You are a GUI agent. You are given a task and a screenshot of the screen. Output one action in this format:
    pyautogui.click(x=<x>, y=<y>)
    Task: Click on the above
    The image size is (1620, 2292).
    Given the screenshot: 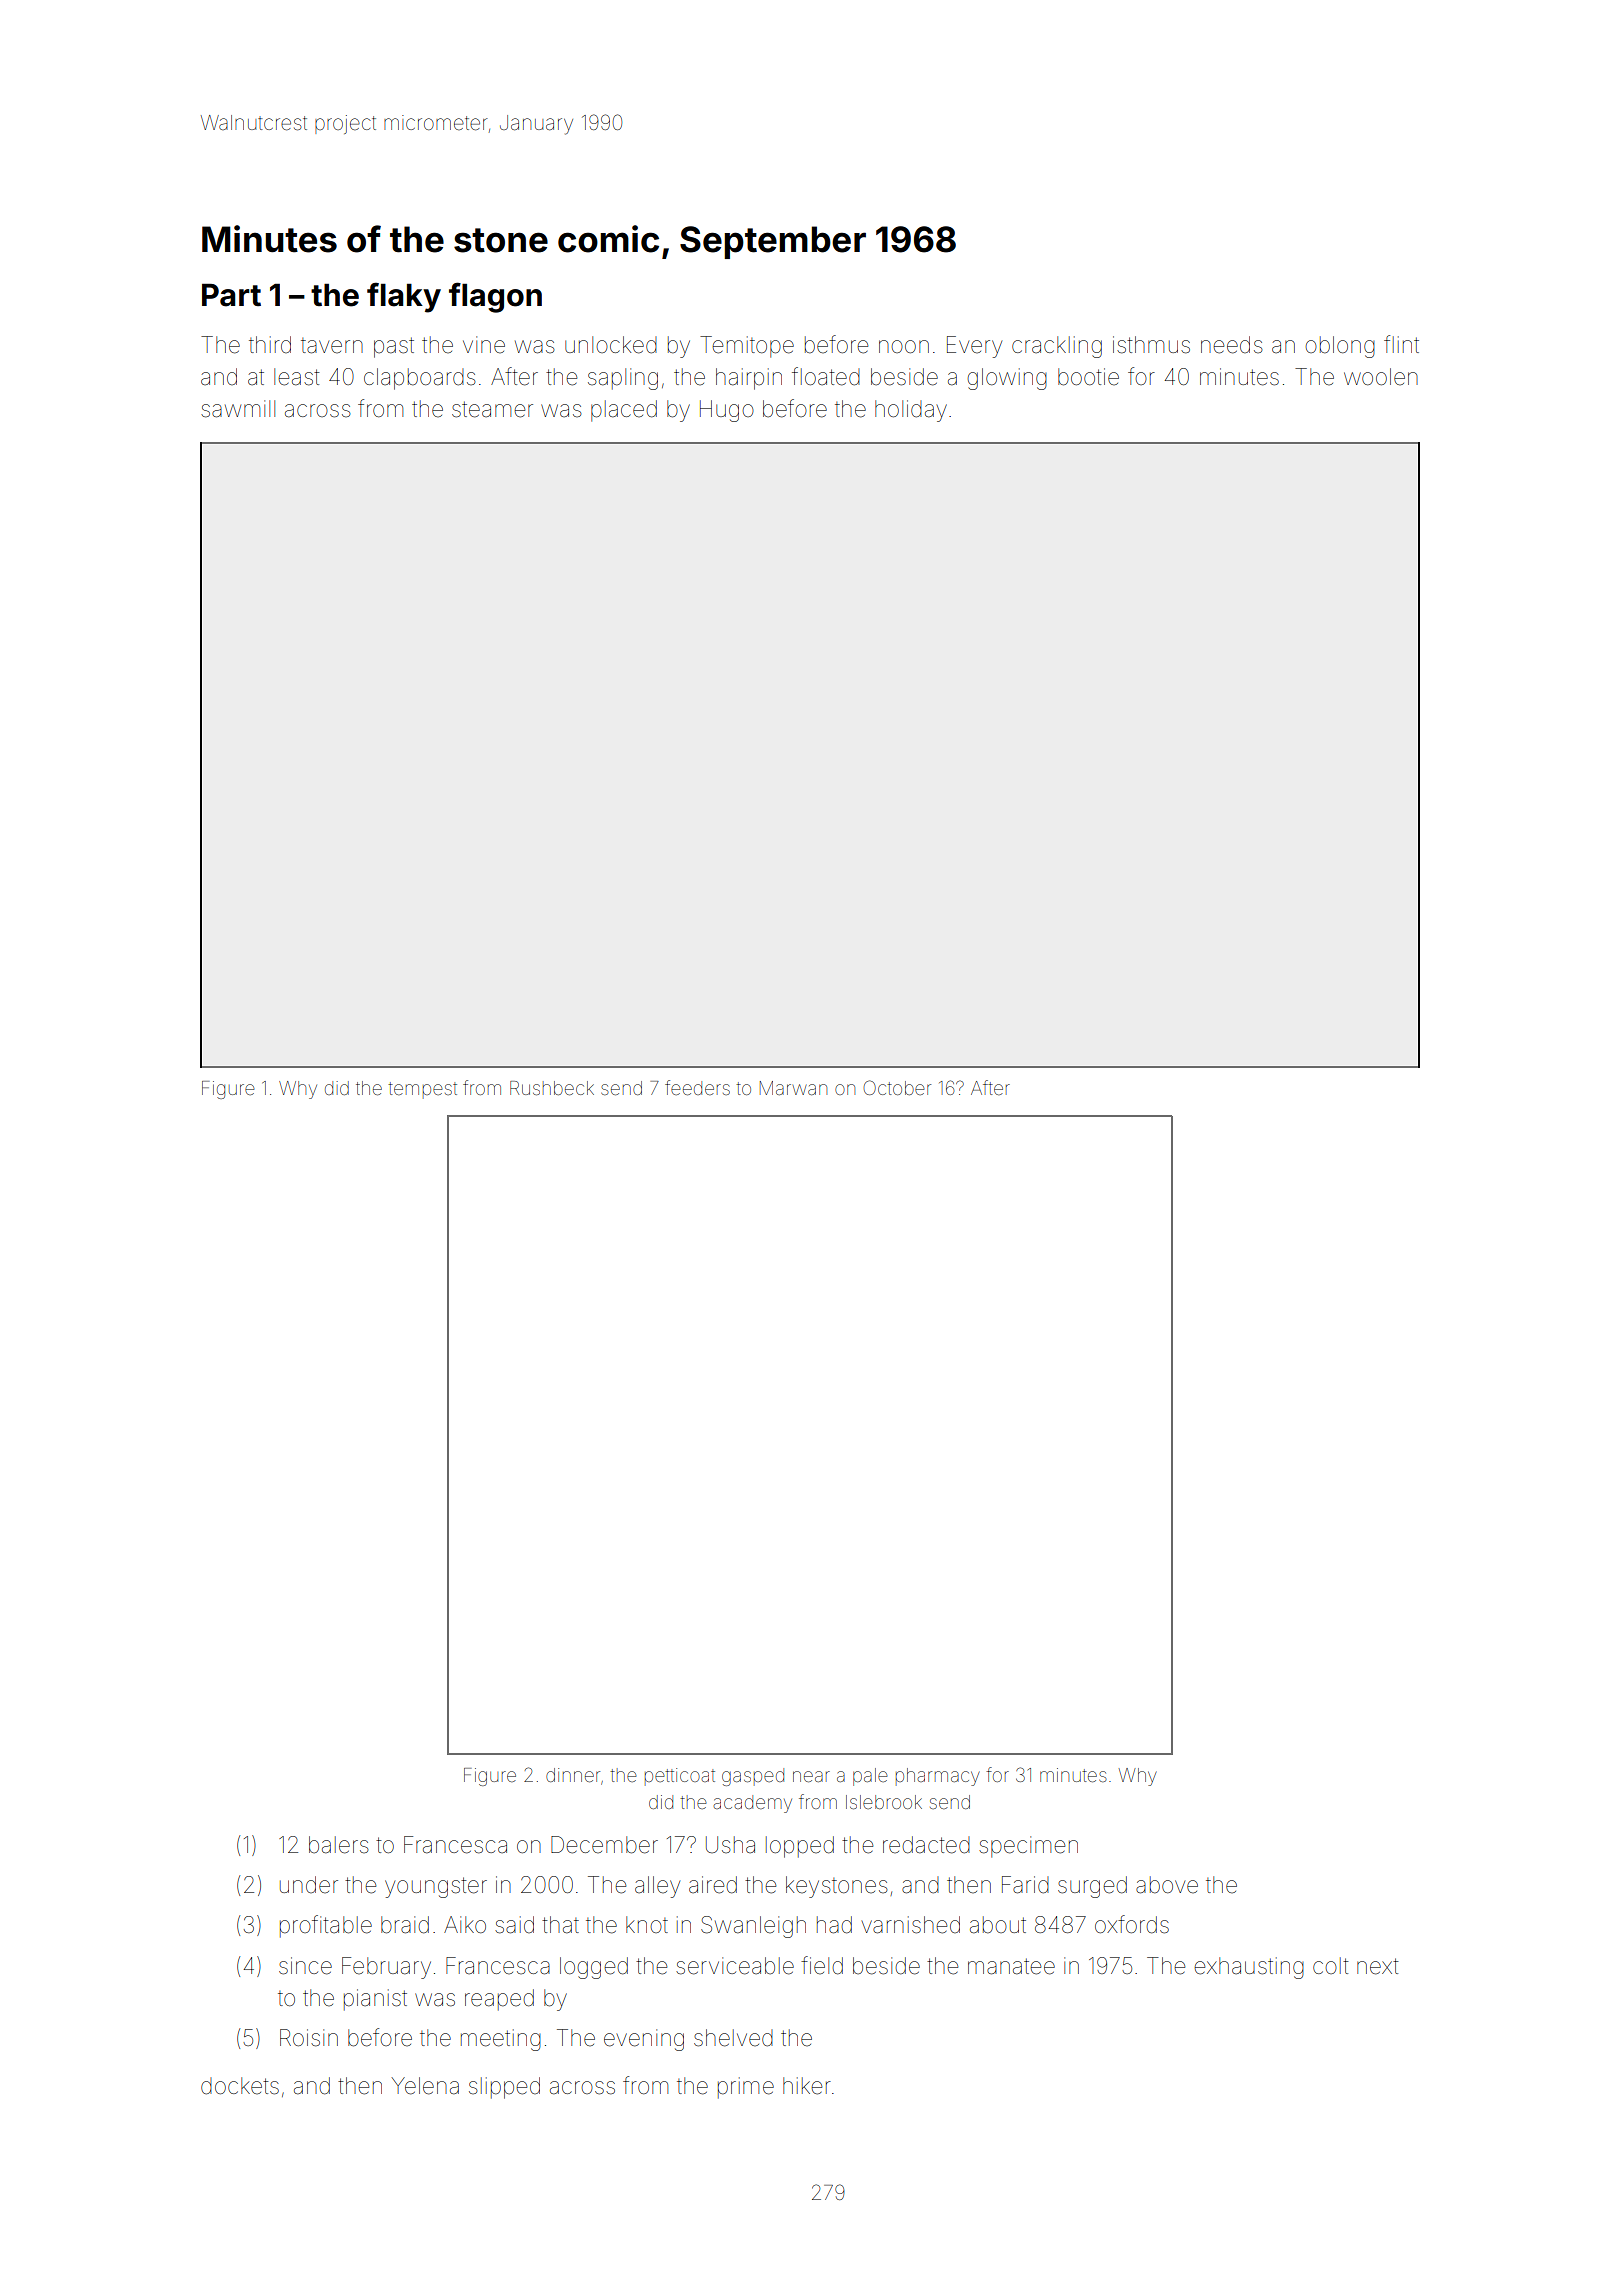 What is the action you would take?
    pyautogui.click(x=1167, y=1885)
